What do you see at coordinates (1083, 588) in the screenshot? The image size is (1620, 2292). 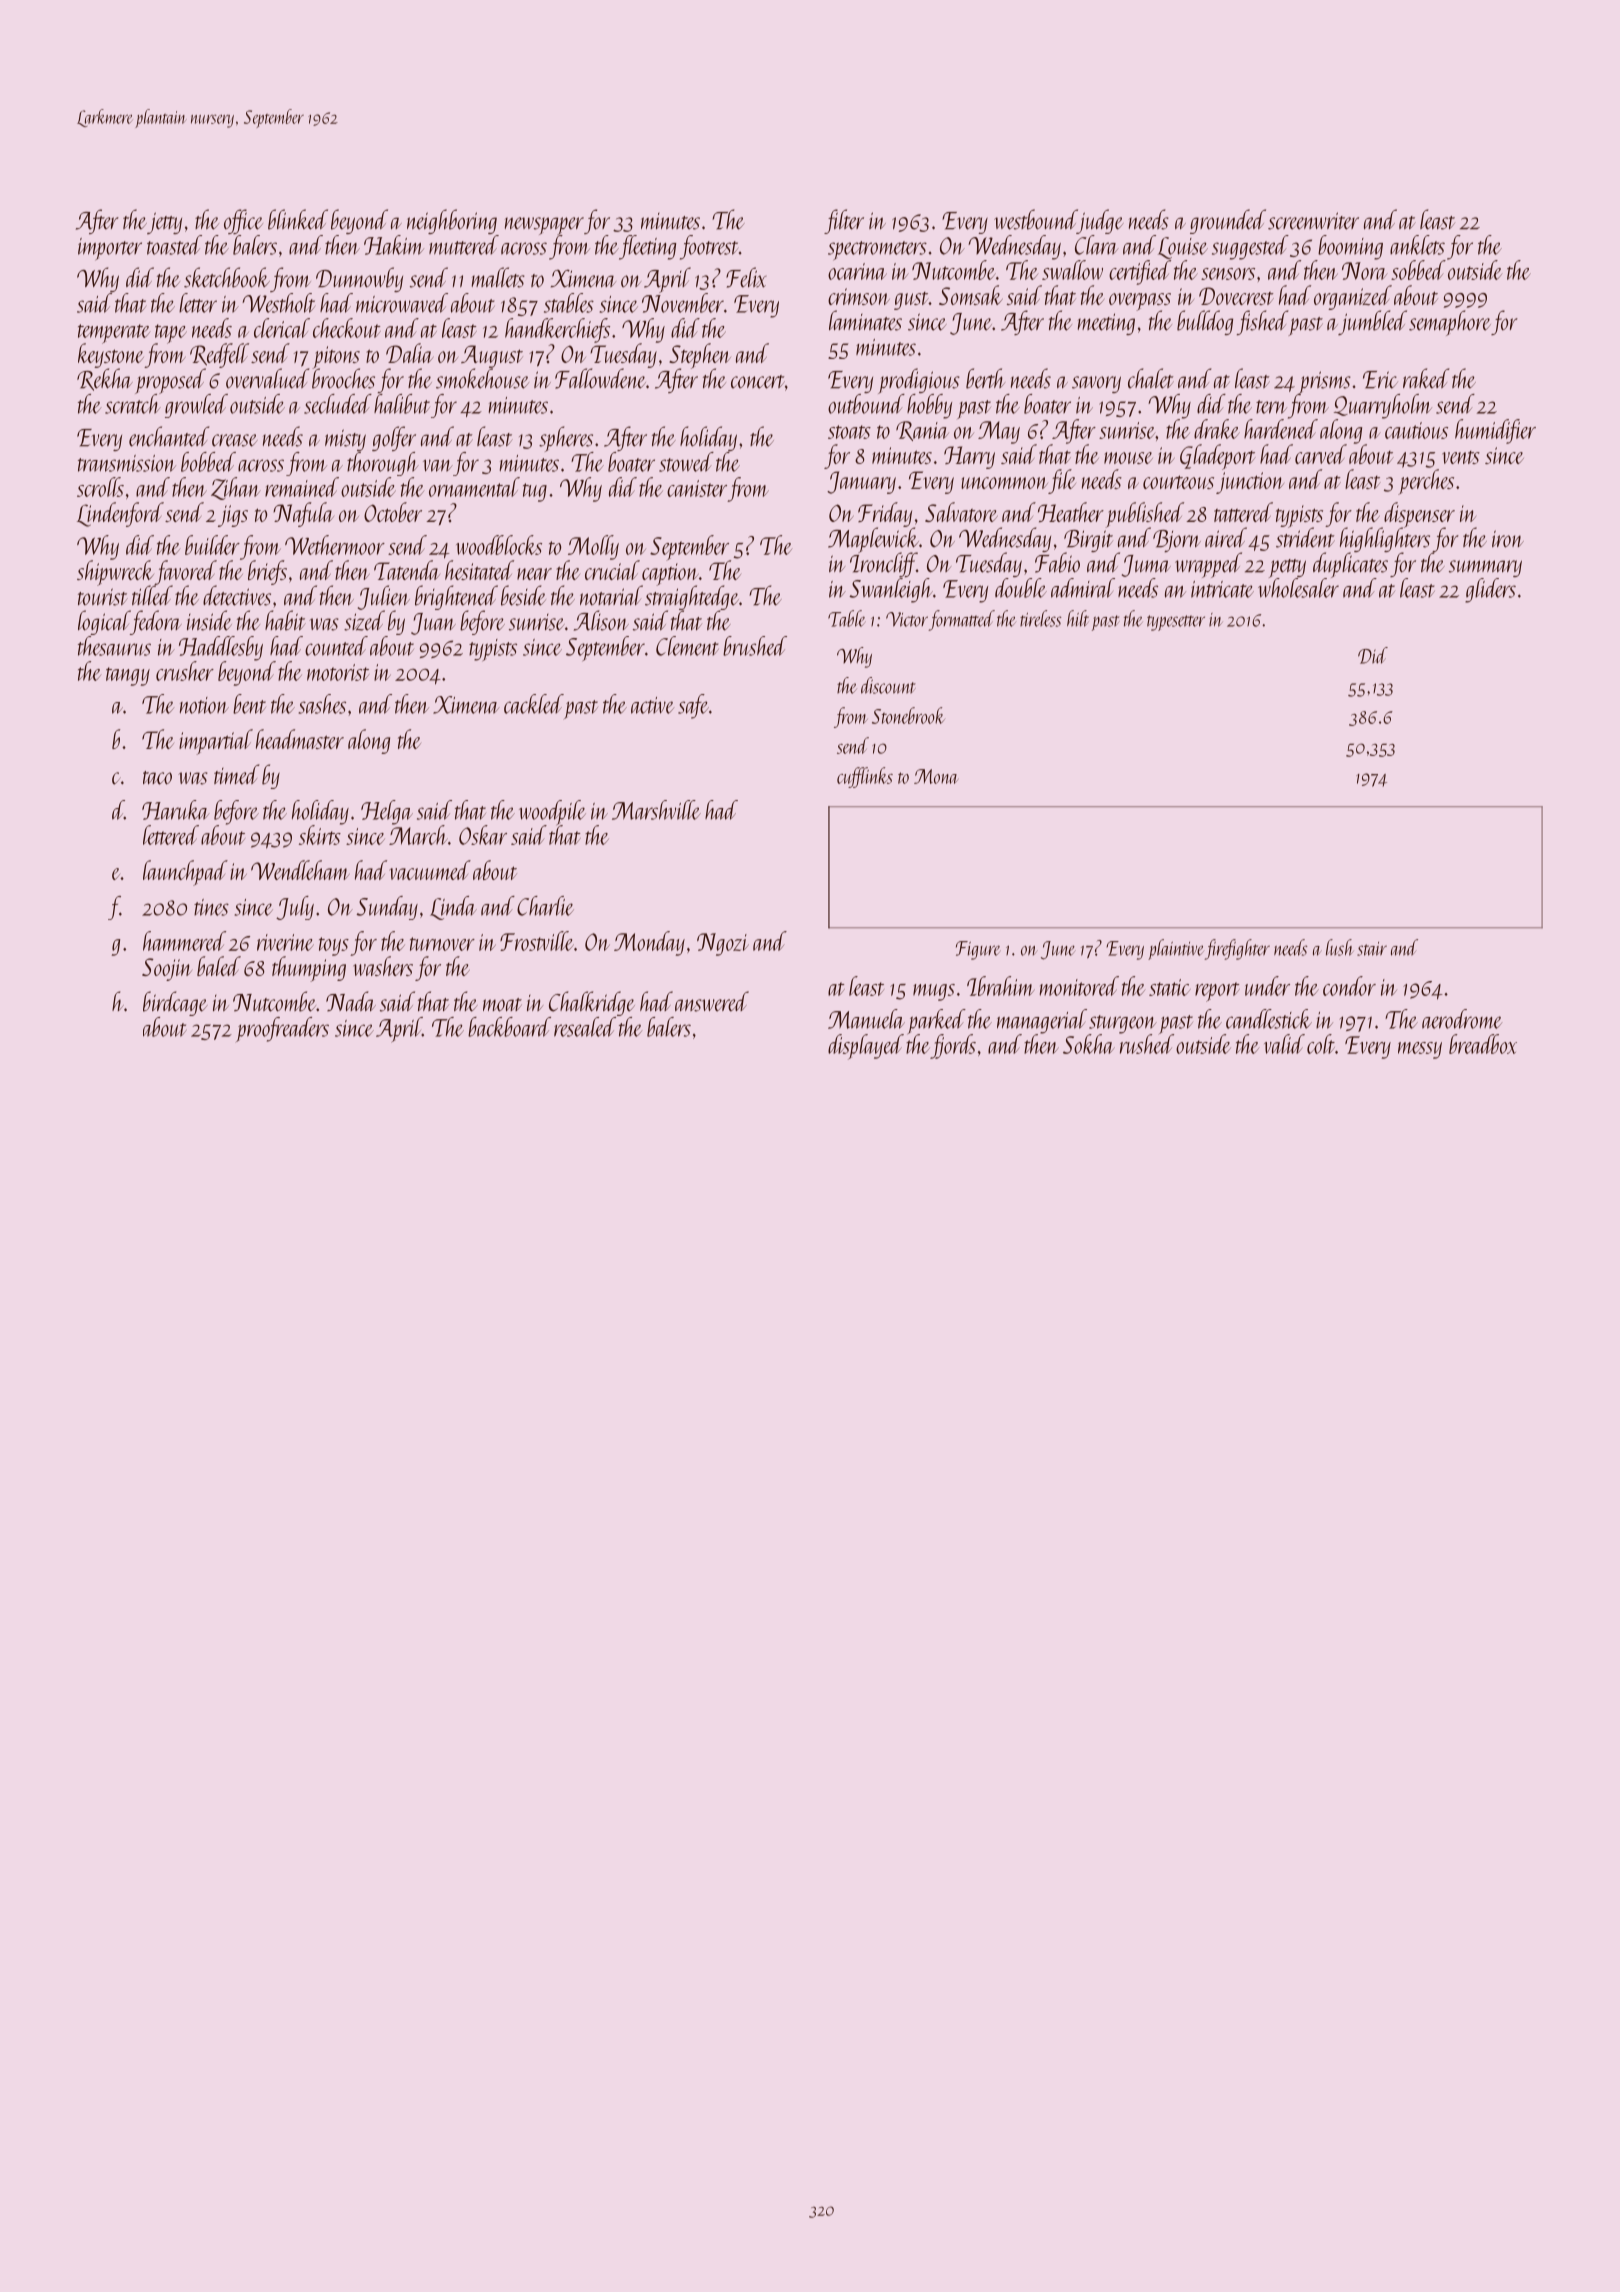 I see `admiral` at bounding box center [1083, 588].
